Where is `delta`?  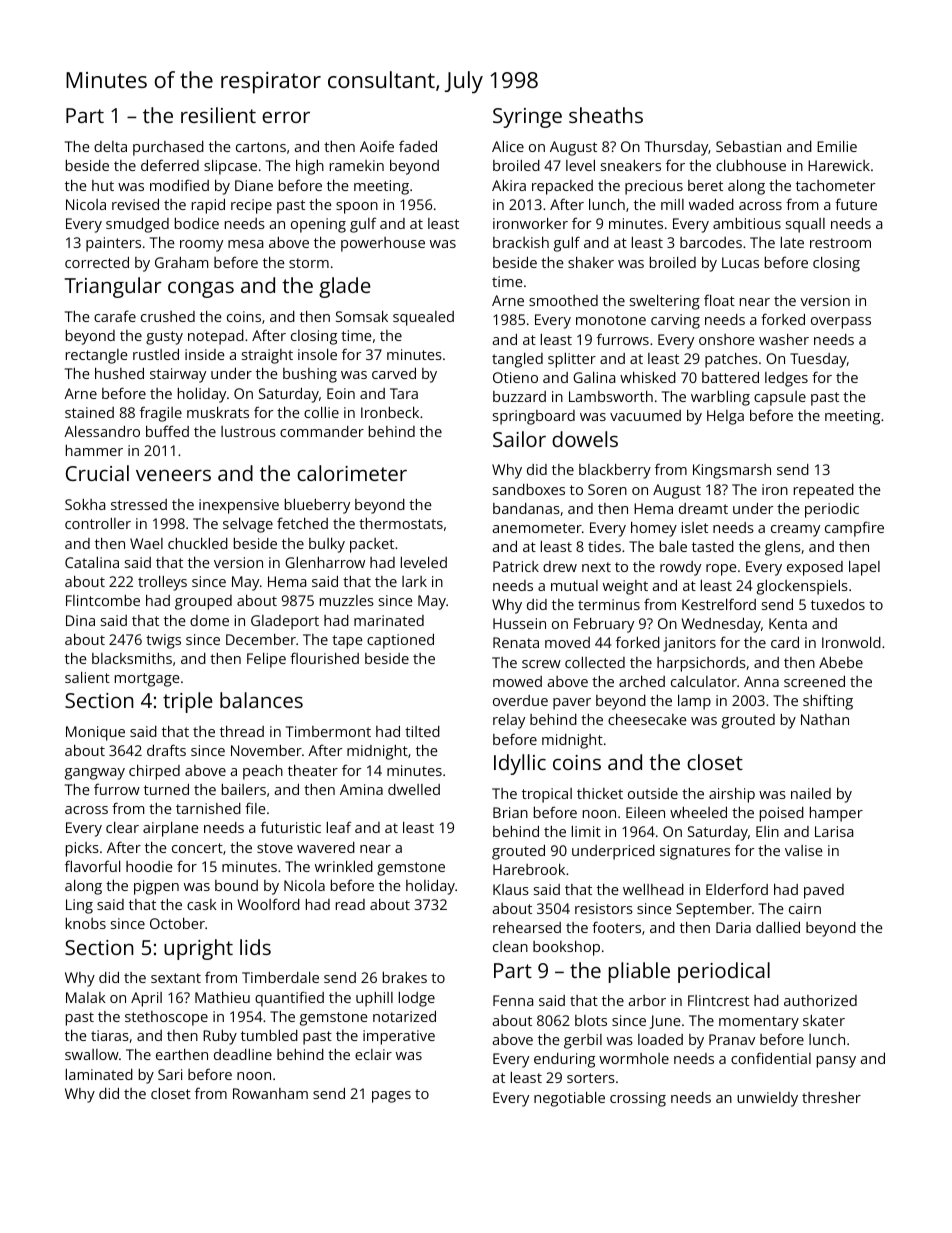
delta is located at coordinates (110, 146).
